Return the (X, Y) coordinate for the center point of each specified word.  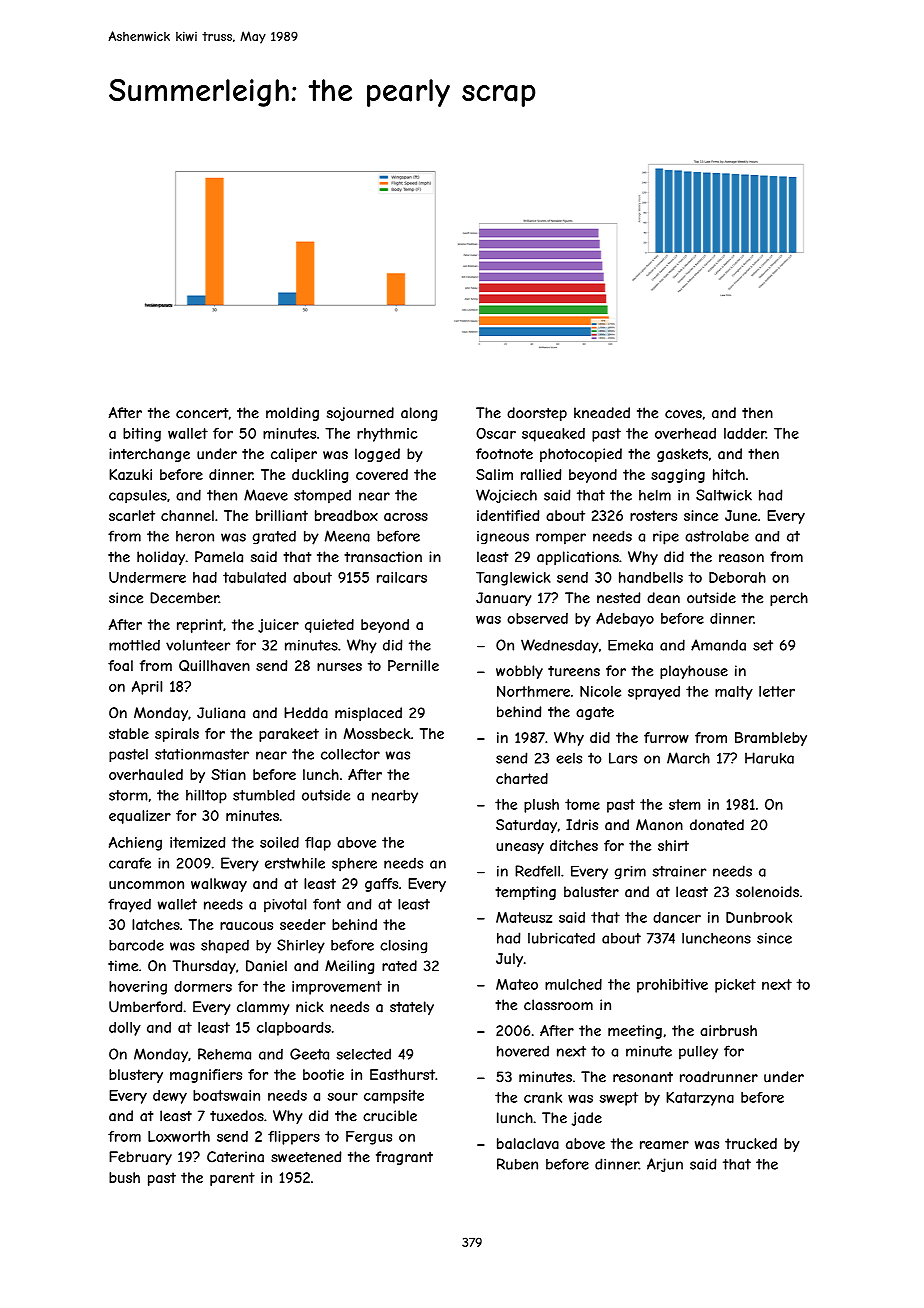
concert (202, 413)
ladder (745, 433)
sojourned (360, 414)
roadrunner (719, 1077)
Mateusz (524, 917)
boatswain (226, 1095)
